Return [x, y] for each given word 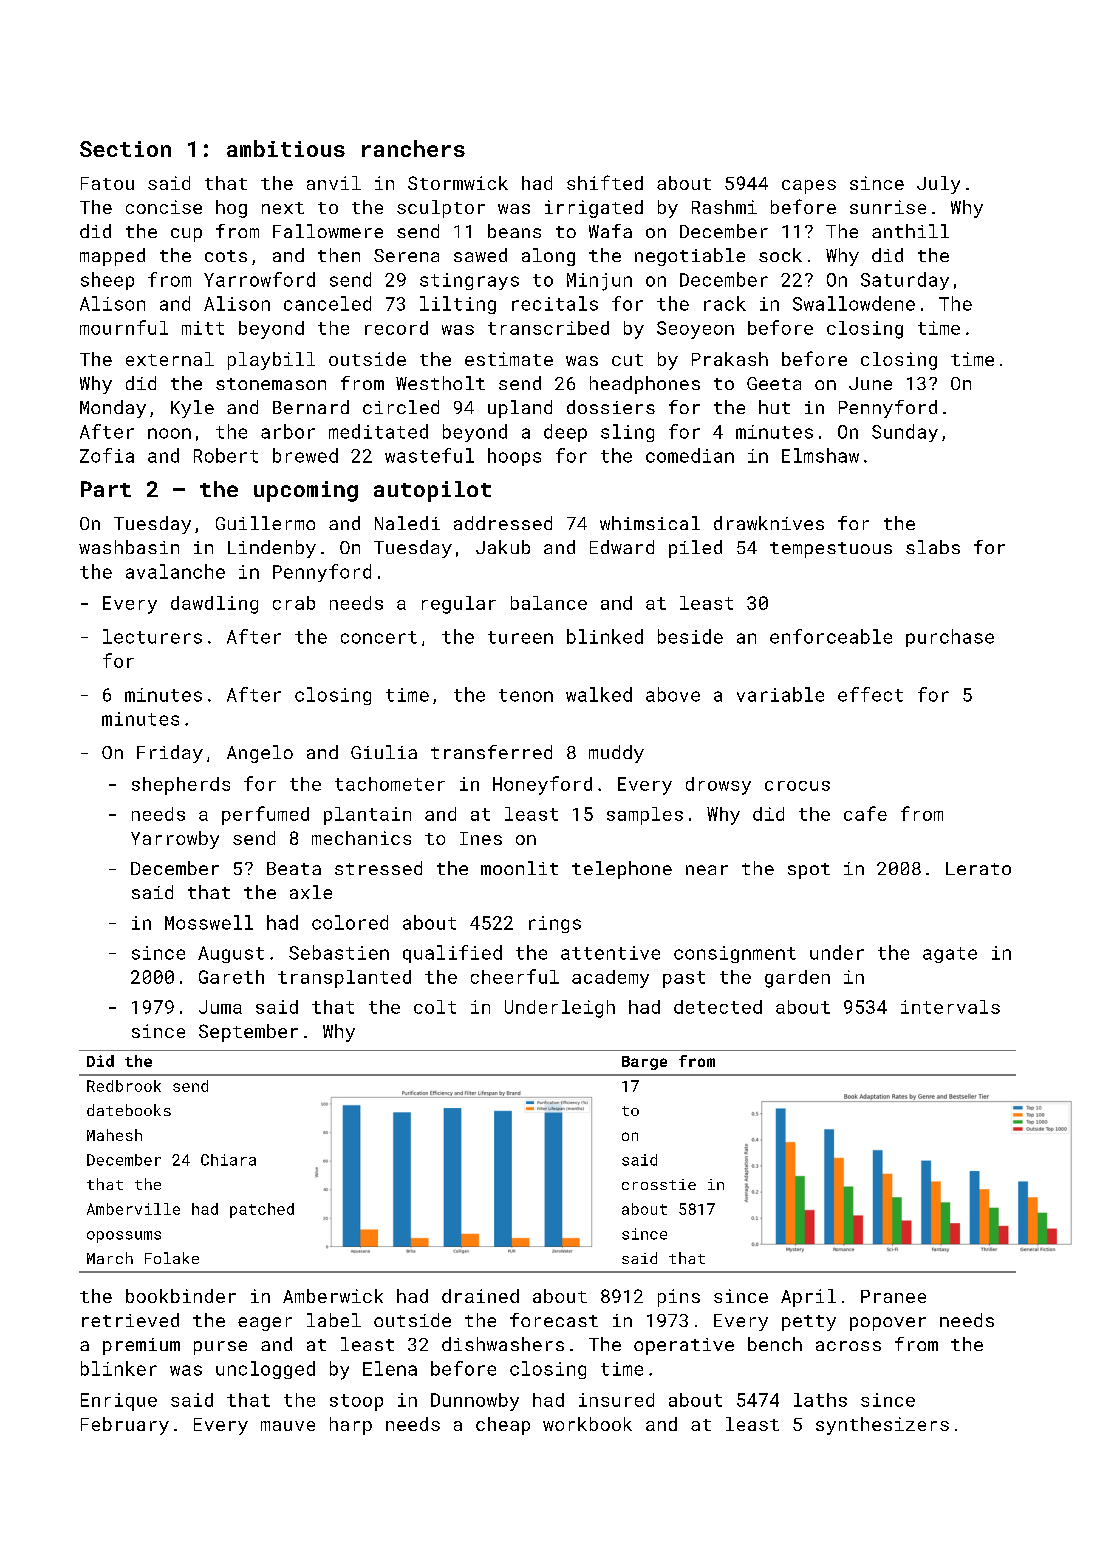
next [283, 208]
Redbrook [124, 1086]
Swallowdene [854, 303]
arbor [288, 431]
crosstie [659, 1184]
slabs [933, 547]
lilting [458, 305]
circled [401, 407]
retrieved [130, 1320]
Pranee [893, 1296]
